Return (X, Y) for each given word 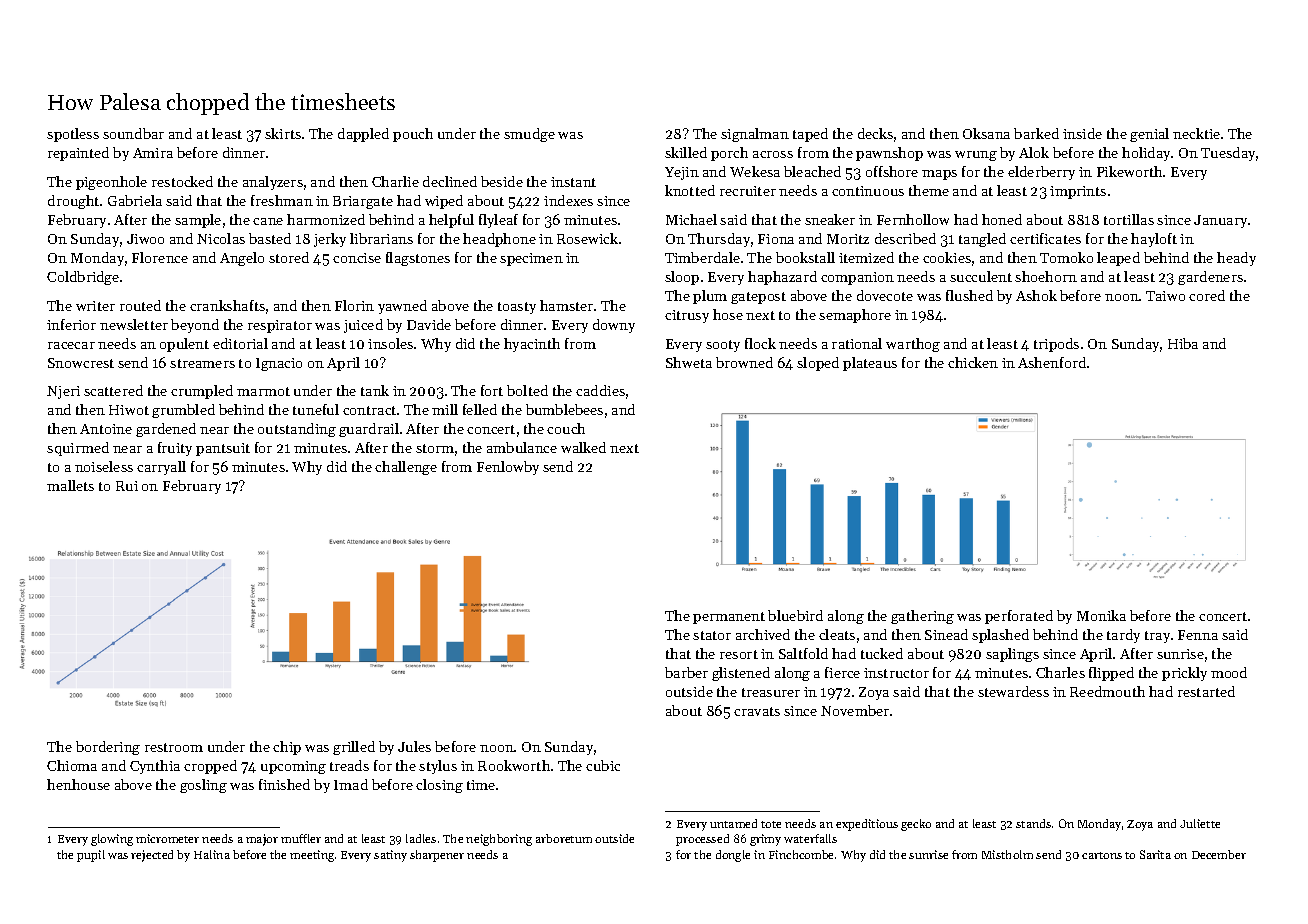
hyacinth (532, 345)
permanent (729, 618)
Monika (1101, 615)
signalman (755, 135)
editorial (240, 343)
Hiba (1183, 343)
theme (929, 190)
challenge (406, 468)
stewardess (1013, 691)
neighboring (499, 840)
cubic (603, 765)
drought (73, 202)
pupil (91, 856)
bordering (108, 748)
